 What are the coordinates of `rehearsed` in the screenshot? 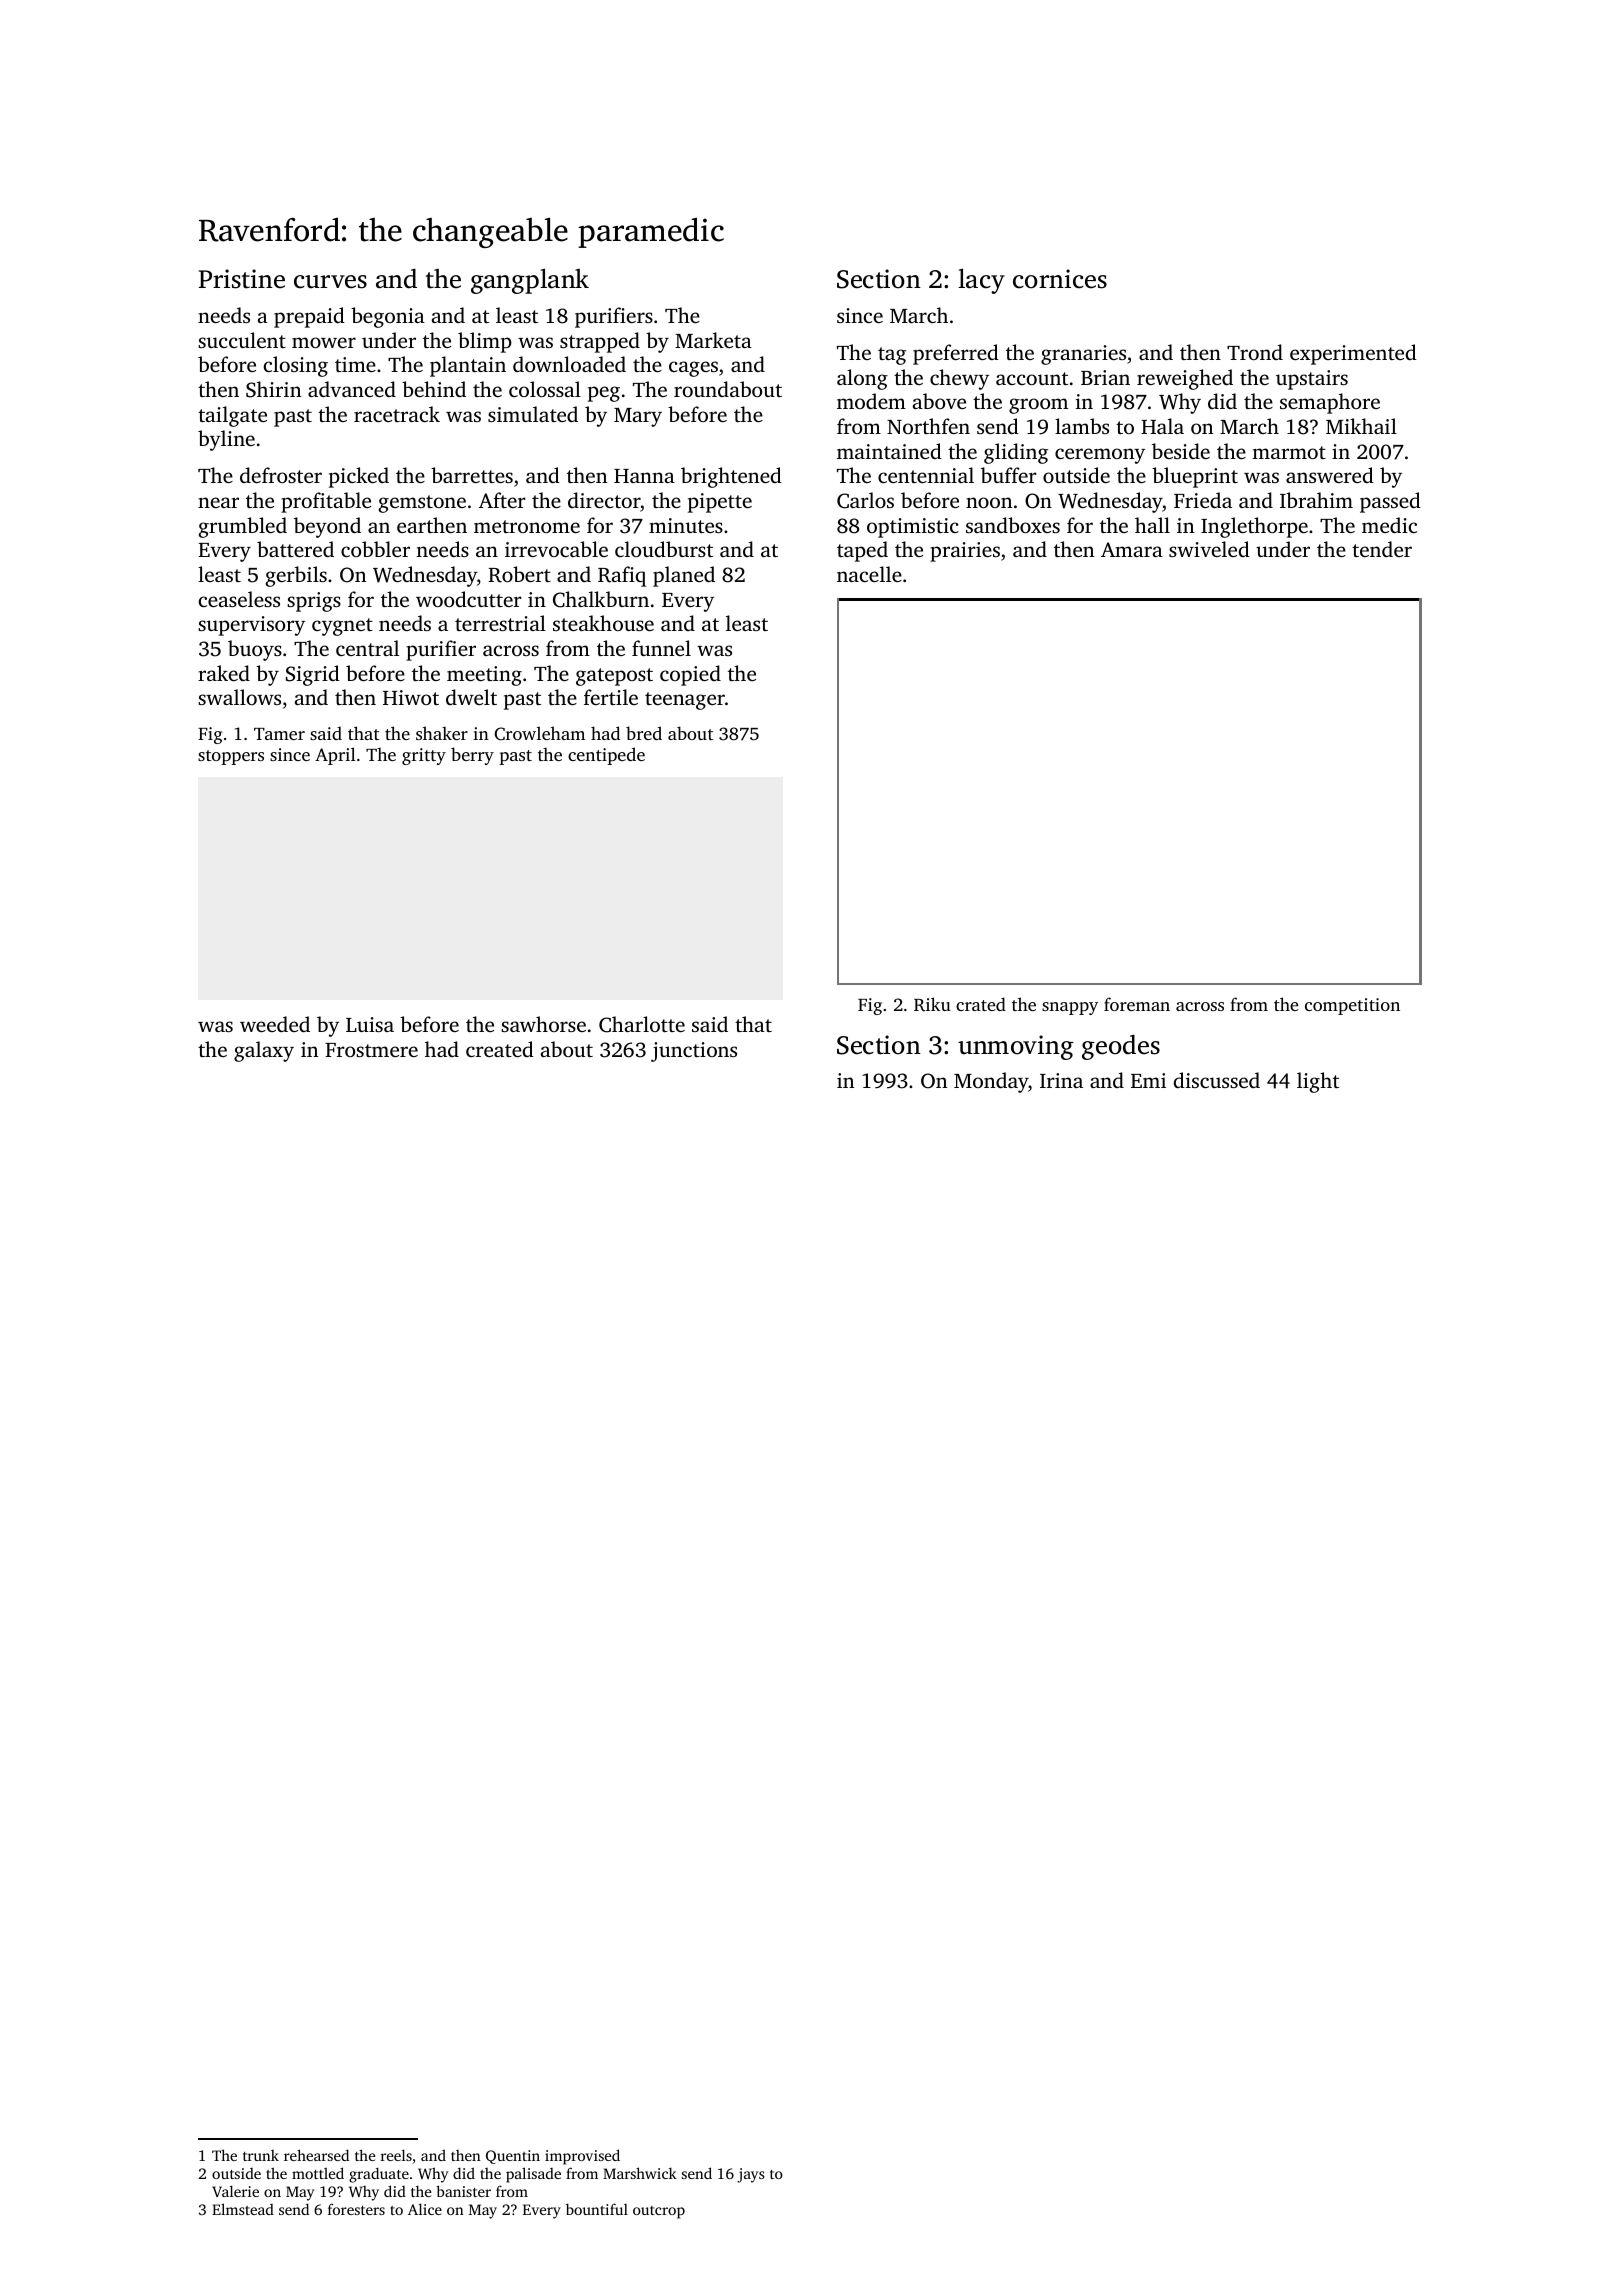 It's located at (316, 2155).
